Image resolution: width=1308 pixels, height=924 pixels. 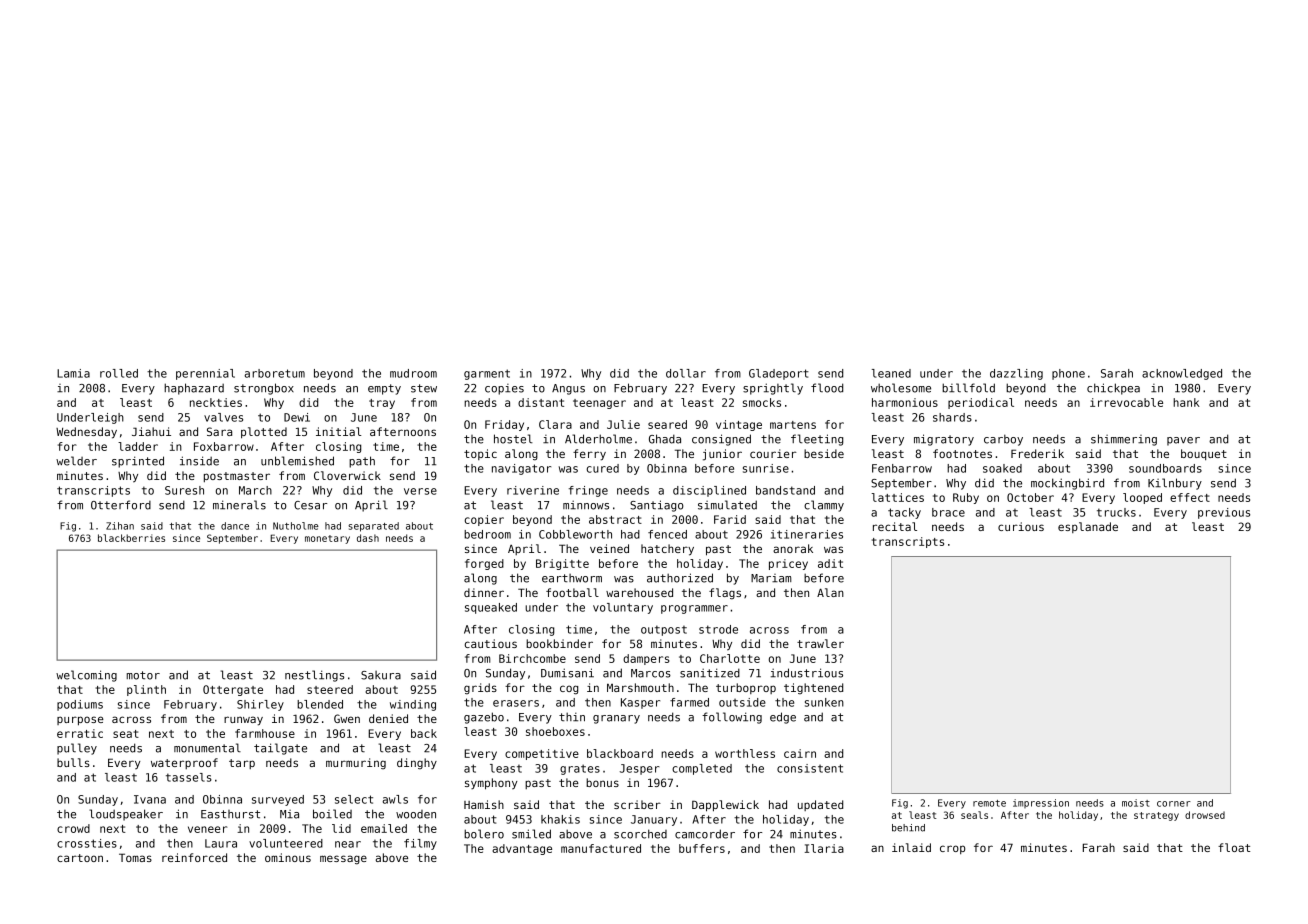 I want to click on chickpea, so click(x=1113, y=389).
